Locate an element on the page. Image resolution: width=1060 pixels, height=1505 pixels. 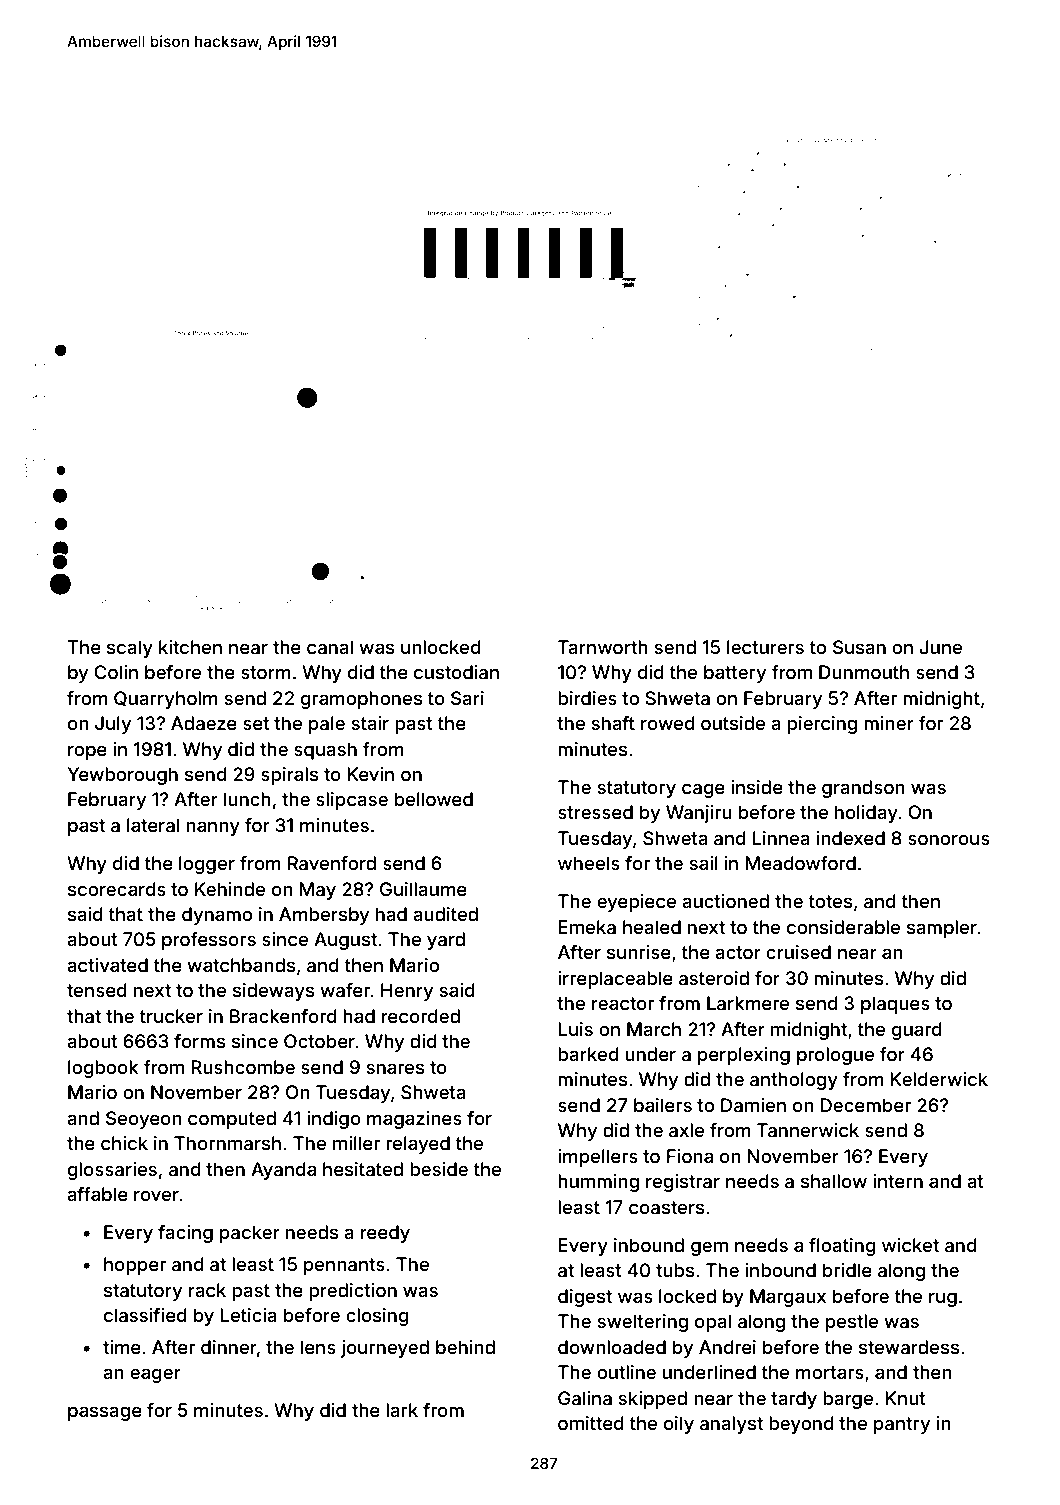
sonorous is located at coordinates (949, 839).
